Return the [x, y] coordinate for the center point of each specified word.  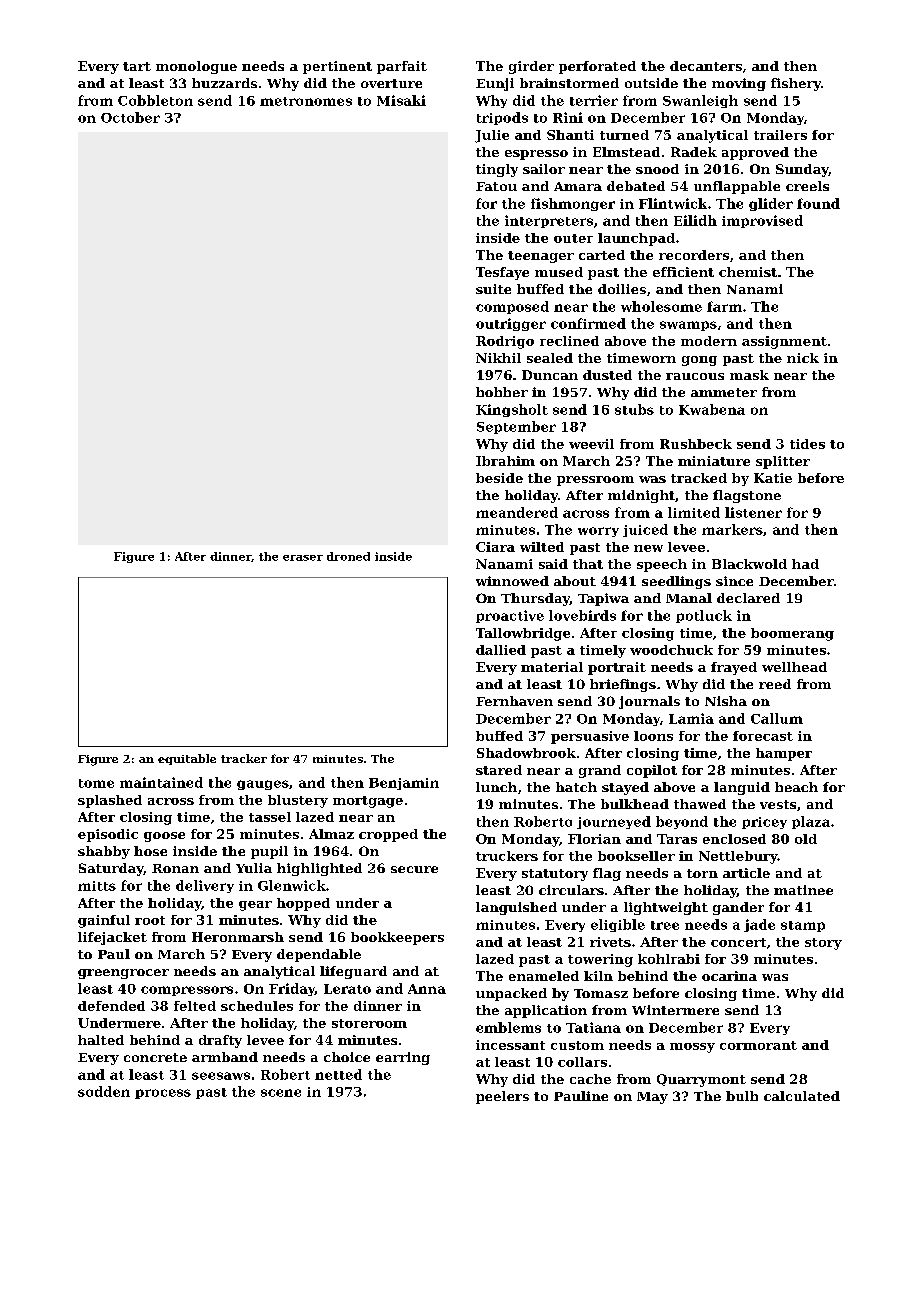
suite [493, 289]
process [163, 1094]
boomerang [792, 634]
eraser [303, 558]
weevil [591, 444]
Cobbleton [155, 100]
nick [803, 358]
